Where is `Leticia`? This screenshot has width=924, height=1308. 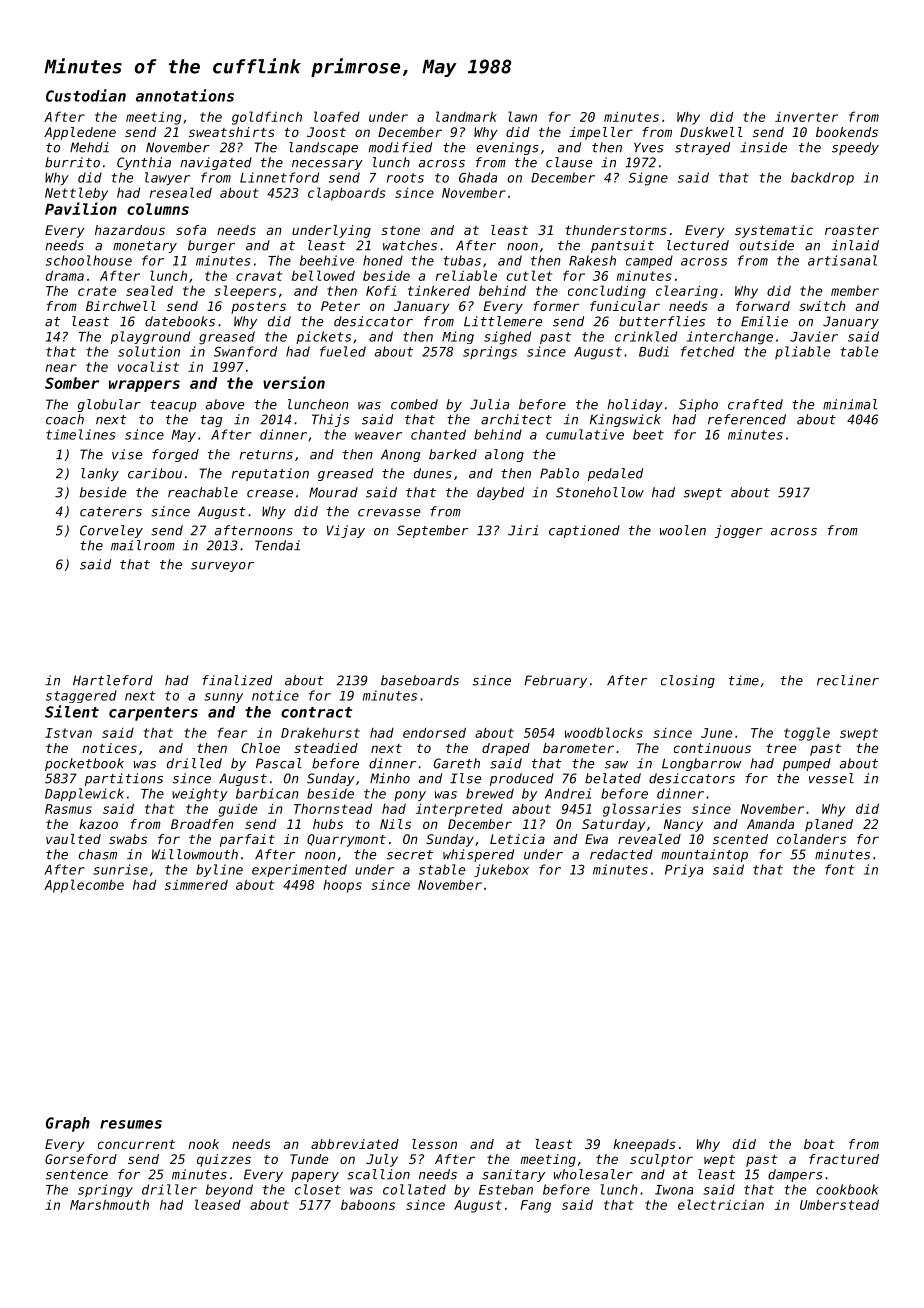 Leticia is located at coordinates (517, 839).
